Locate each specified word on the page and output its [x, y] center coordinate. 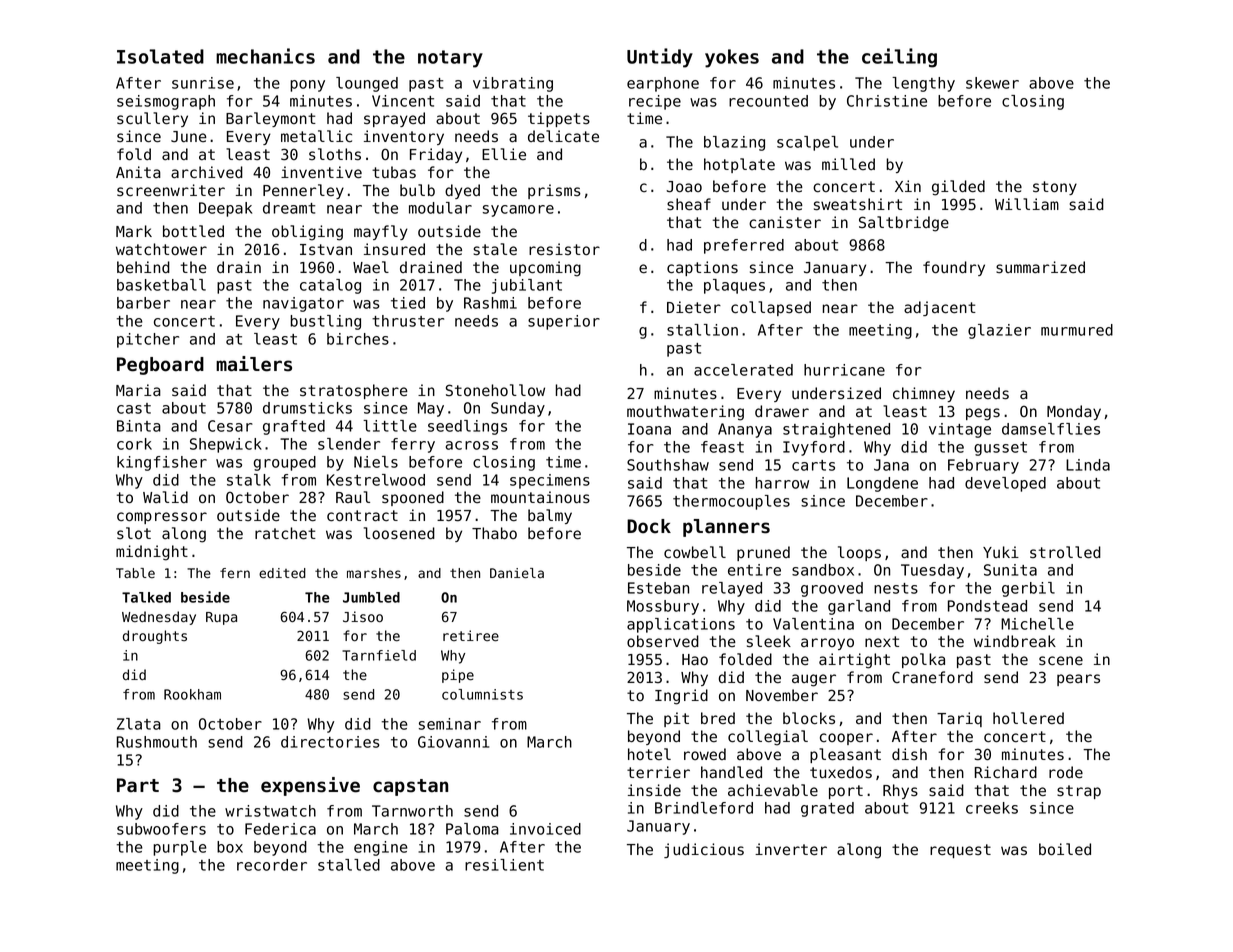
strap [1079, 792]
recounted [768, 101]
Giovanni [453, 742]
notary [450, 59]
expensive [310, 786]
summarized [1040, 267]
